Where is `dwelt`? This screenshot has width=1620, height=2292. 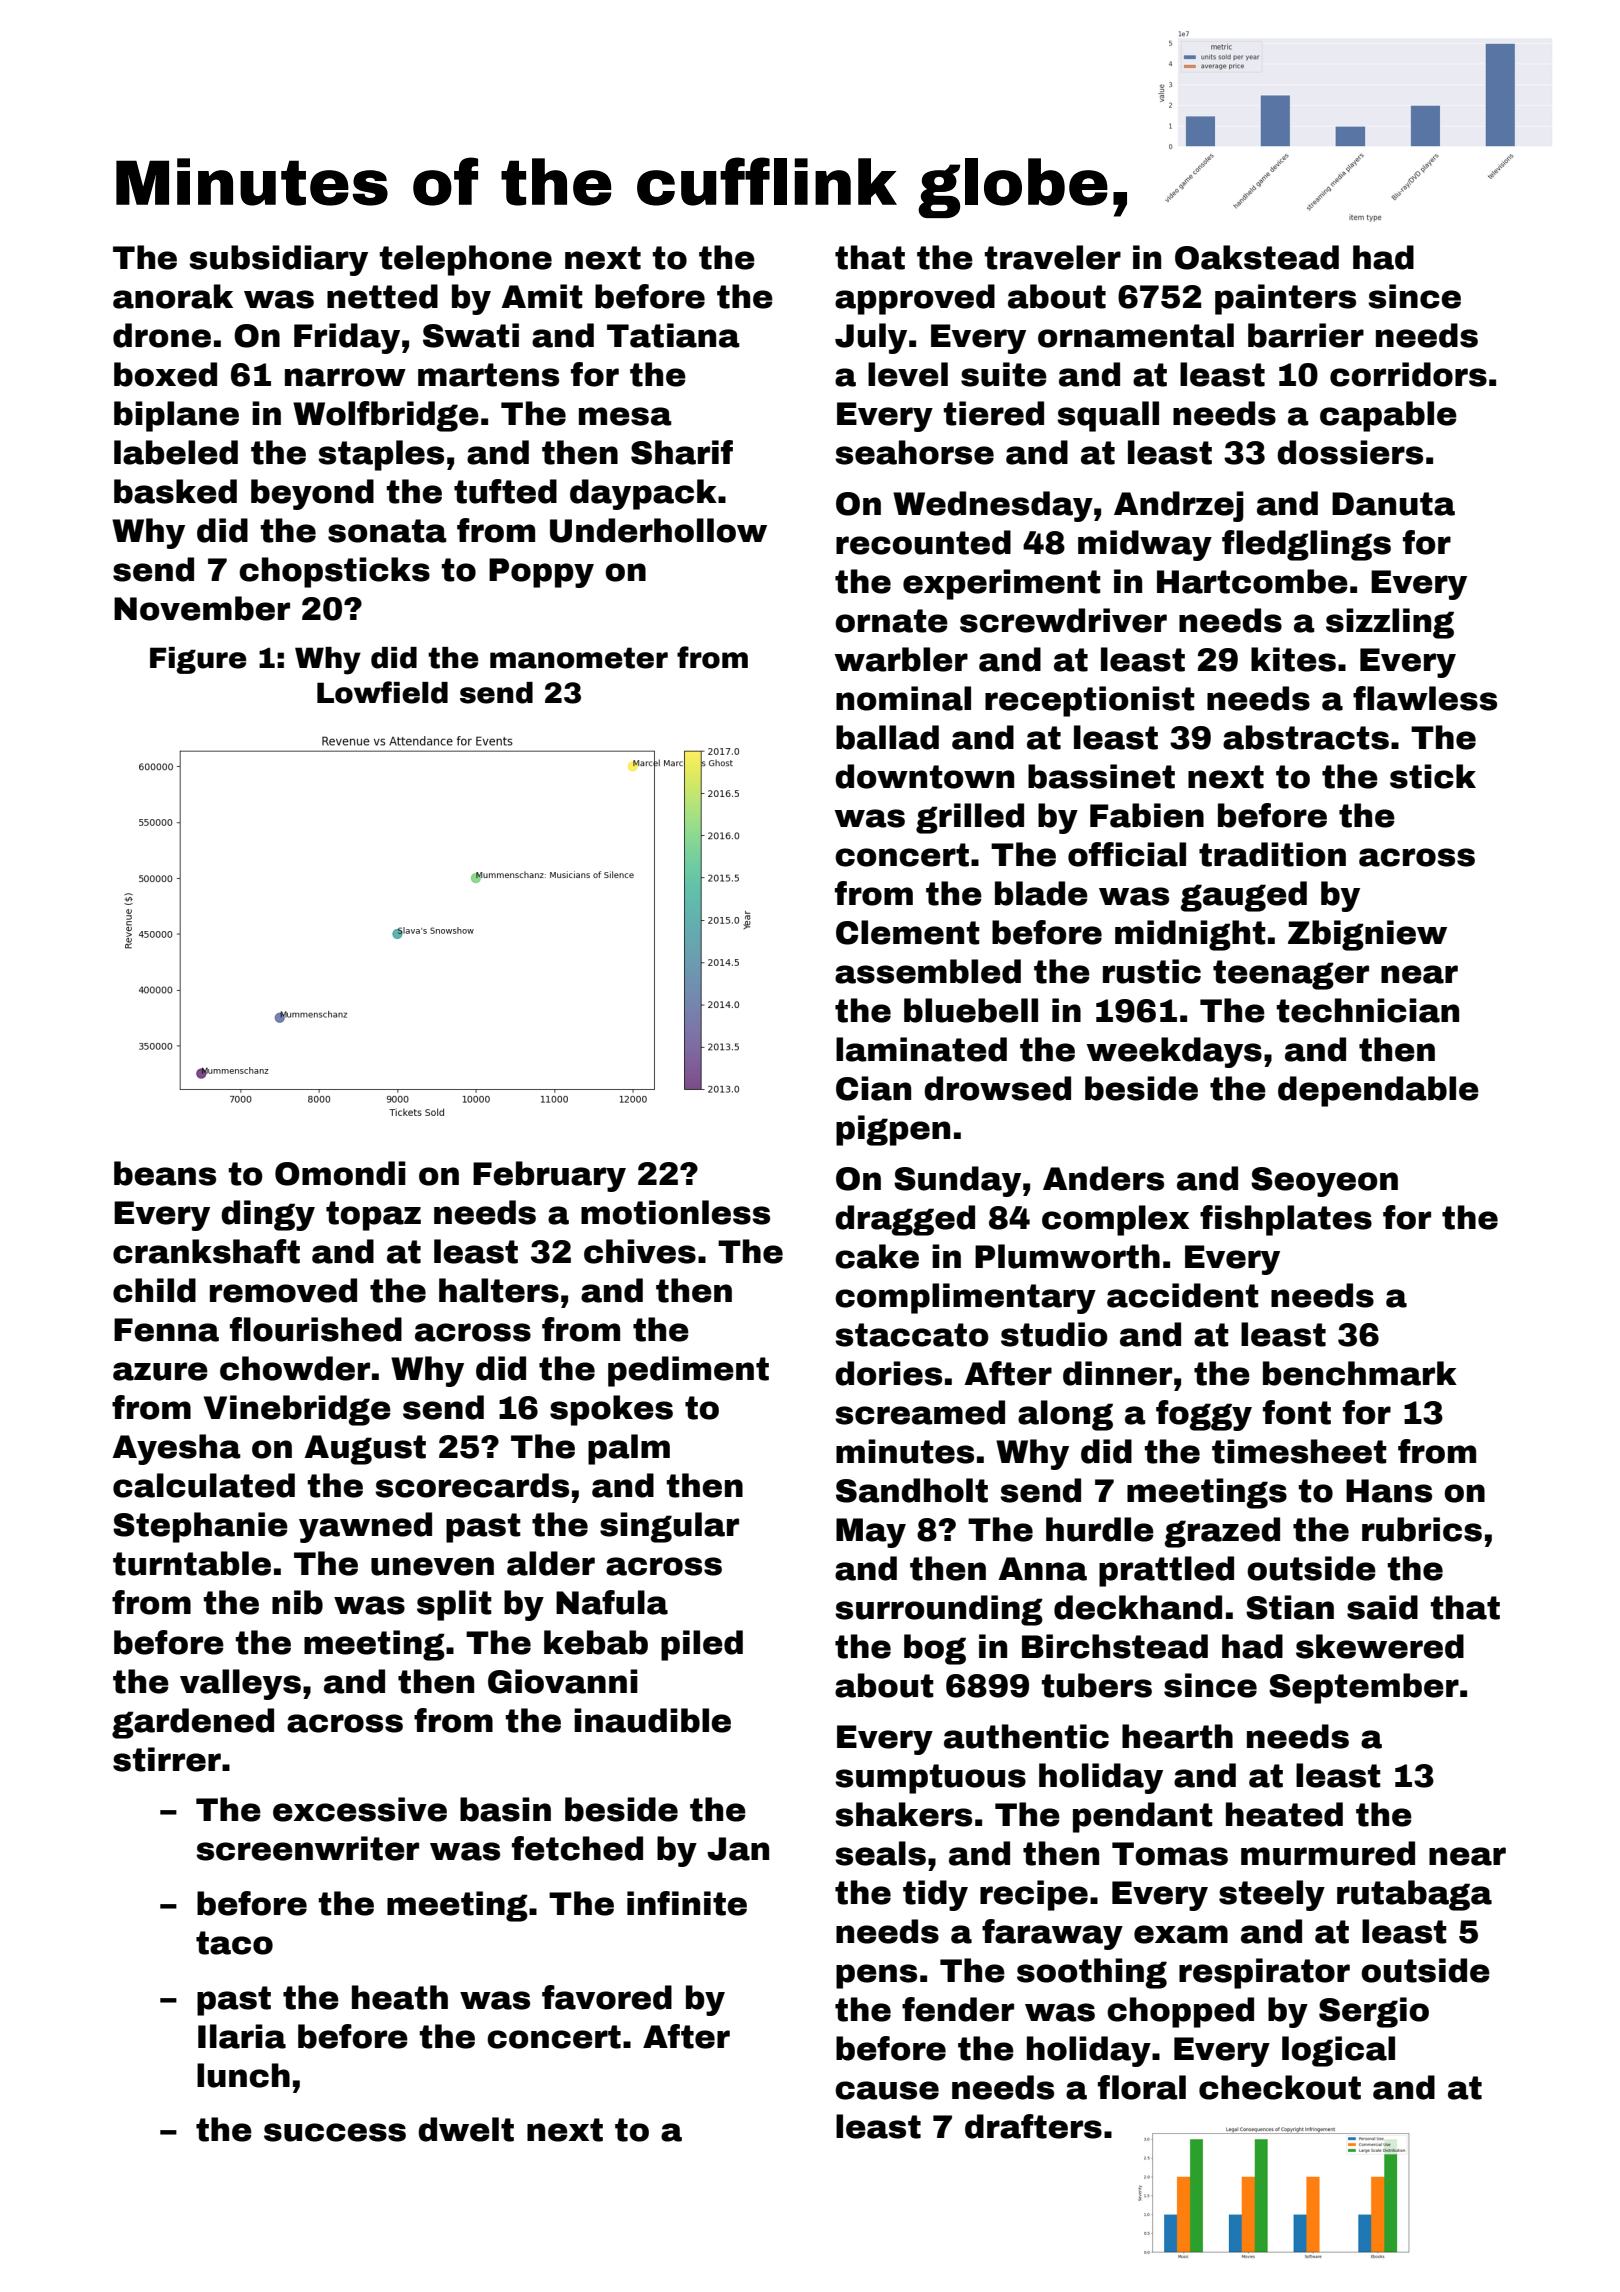 dwelt is located at coordinates (466, 2129).
